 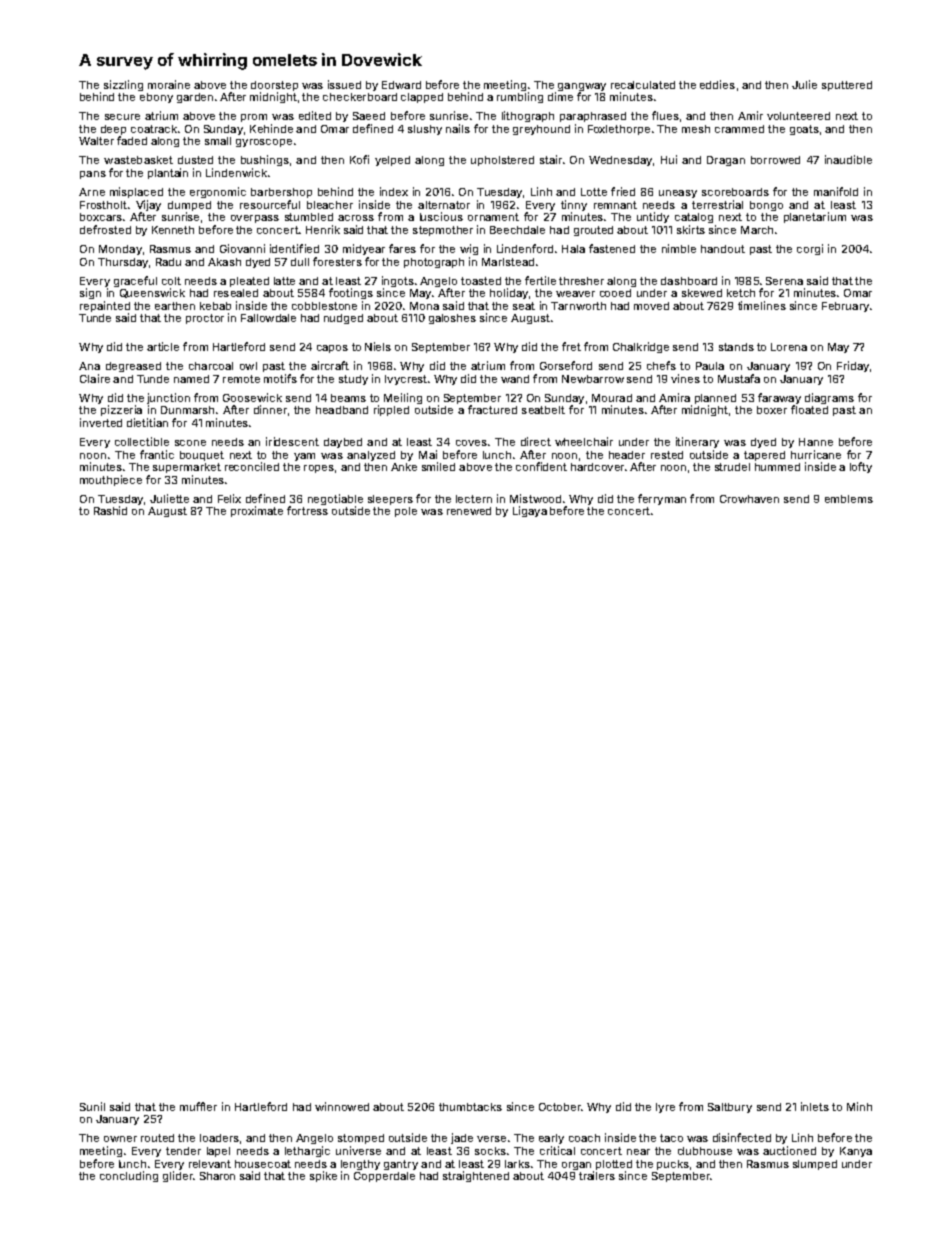 I want to click on pole, so click(x=406, y=512).
